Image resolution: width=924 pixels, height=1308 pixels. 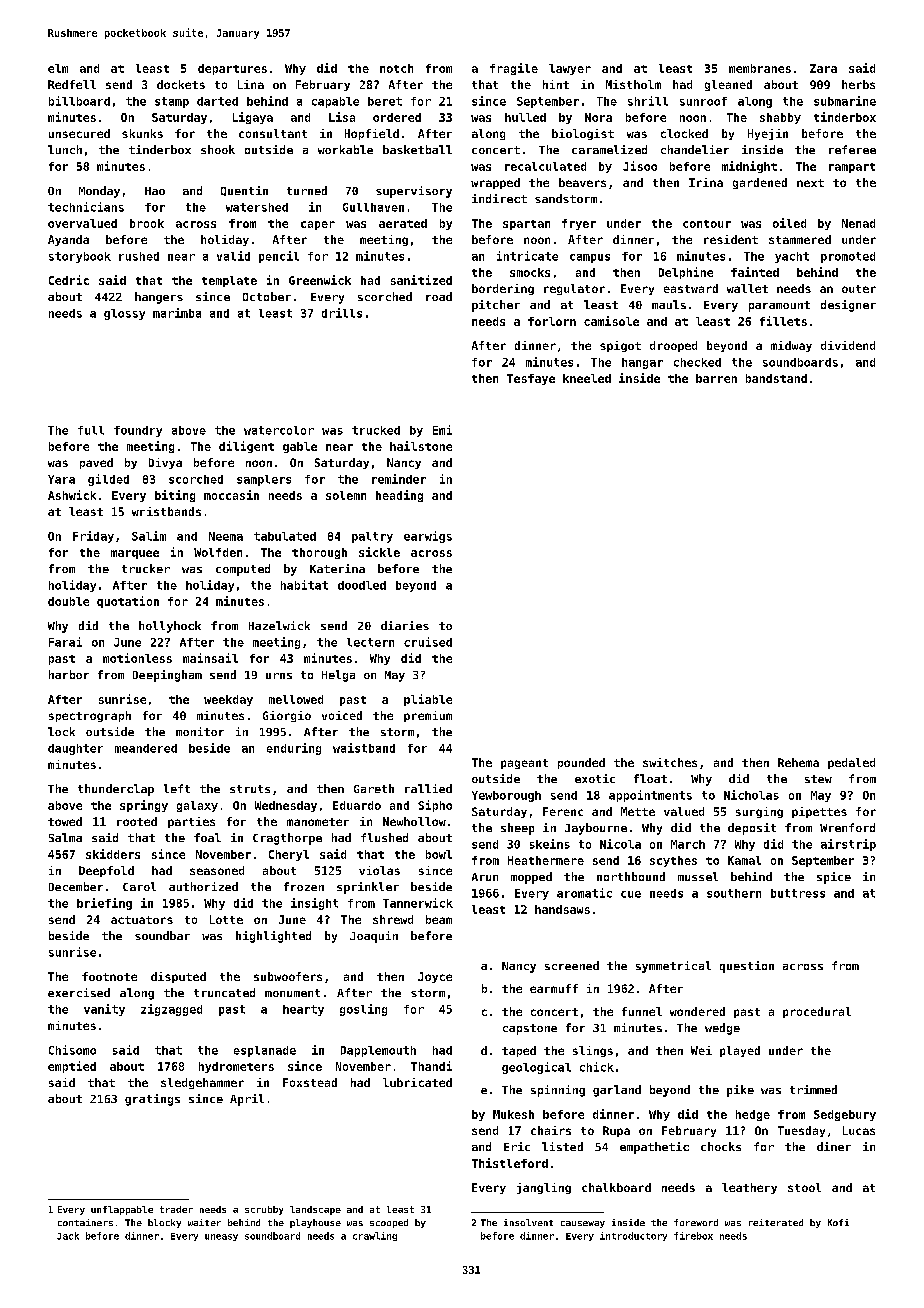 I want to click on drills, so click(x=342, y=313).
